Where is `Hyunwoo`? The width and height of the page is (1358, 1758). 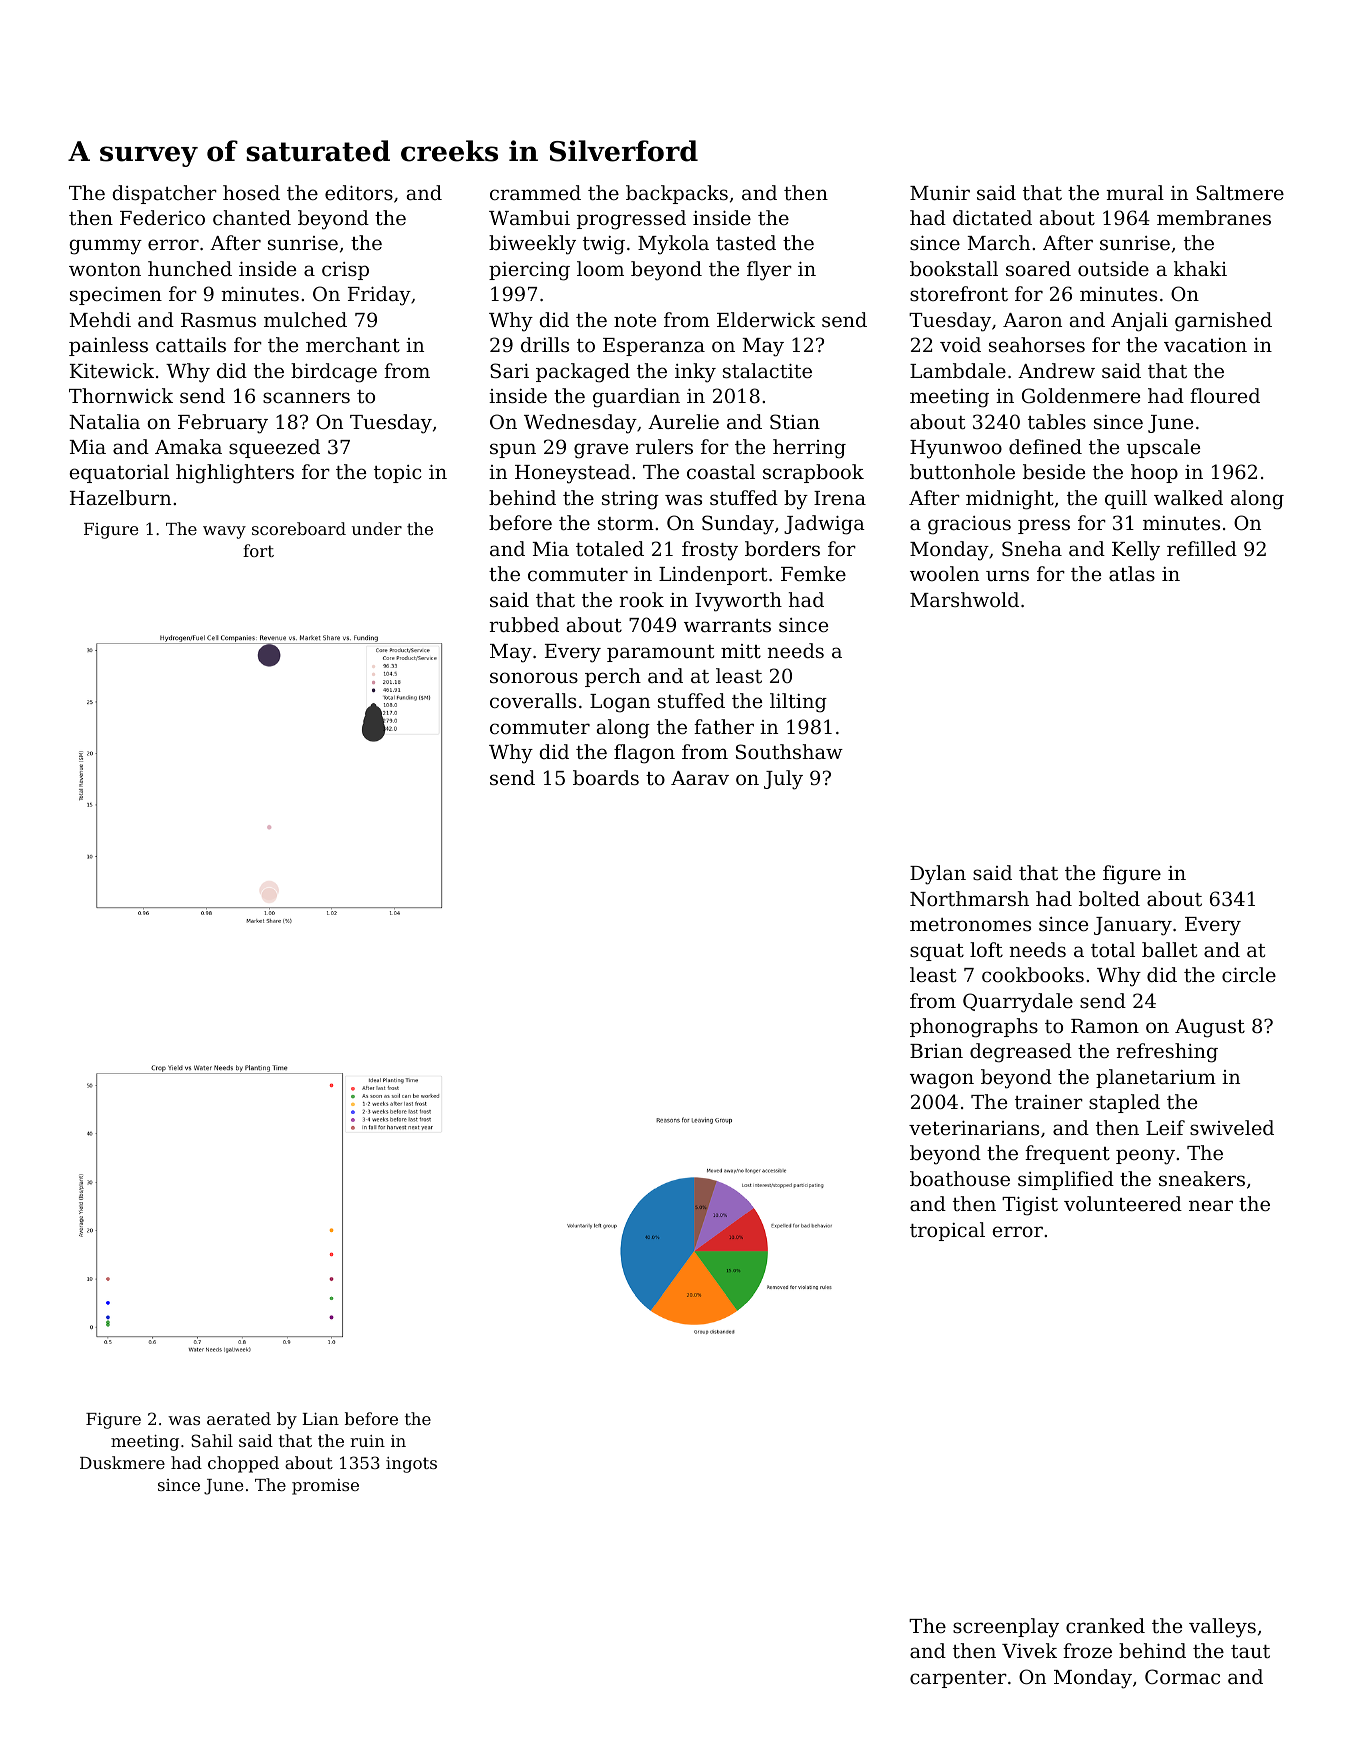
Hyunwoo is located at coordinates (956, 449).
